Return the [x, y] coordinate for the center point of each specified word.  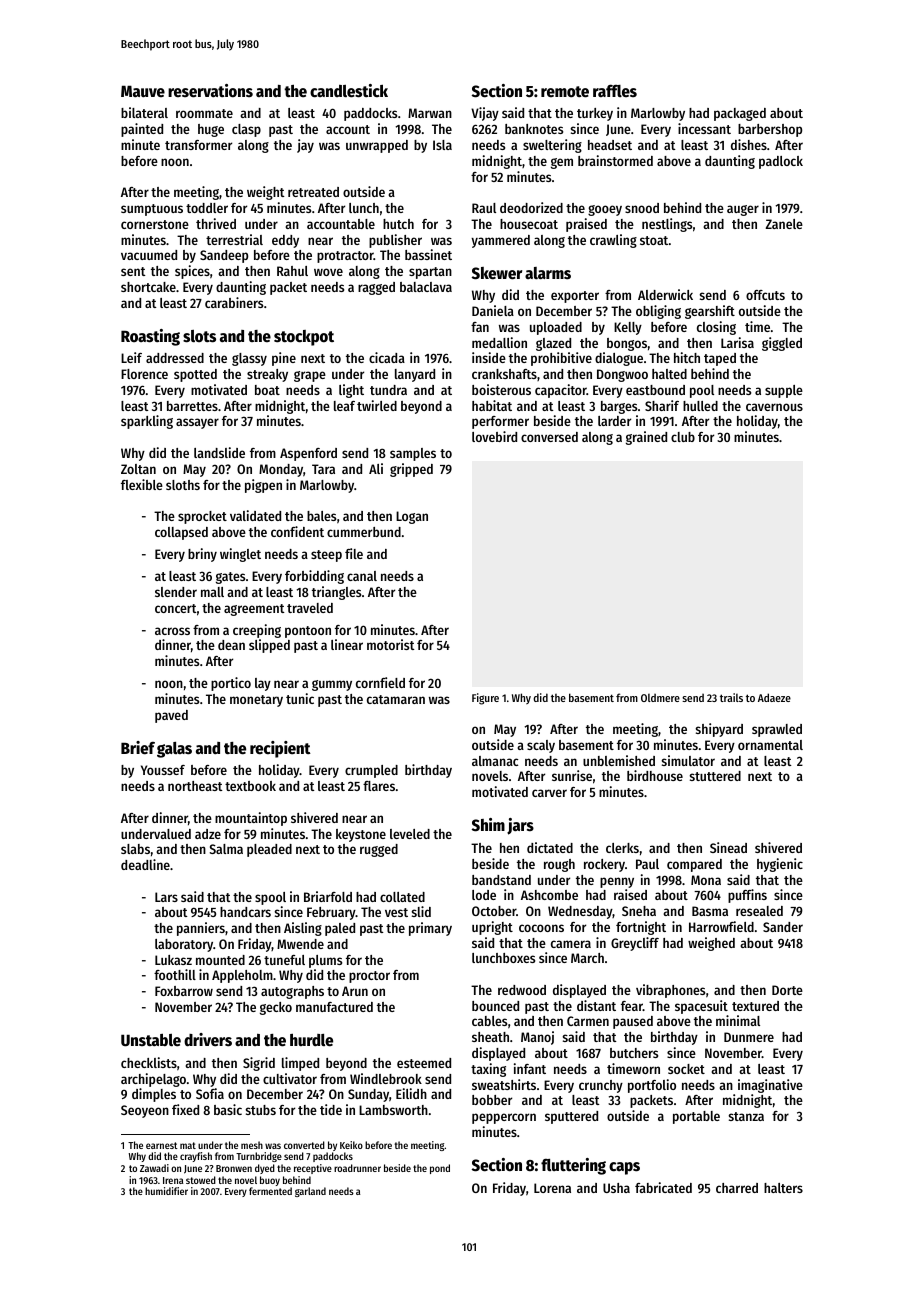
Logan [412, 517]
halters [783, 1188]
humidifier [166, 1191]
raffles [615, 90]
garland [310, 1192]
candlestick [349, 91]
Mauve [143, 91]
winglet [240, 555]
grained [646, 438]
